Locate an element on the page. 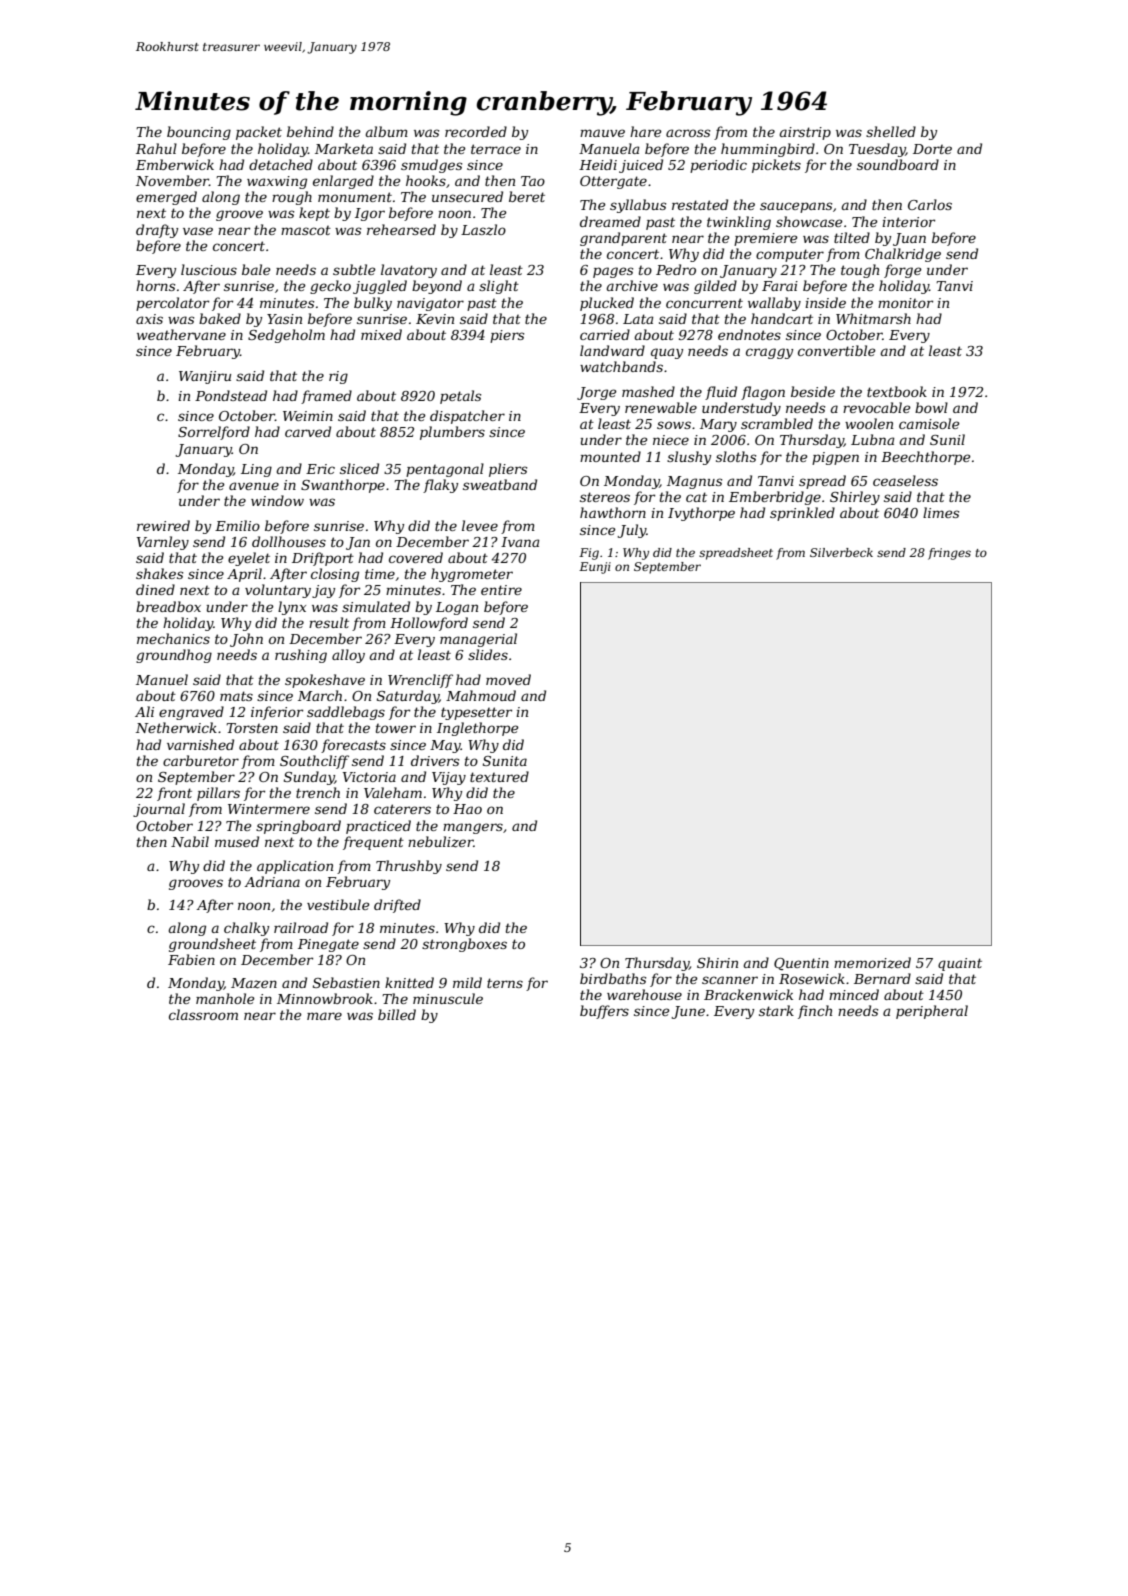 This page has height=1596, width=1128. axis is located at coordinates (149, 319).
